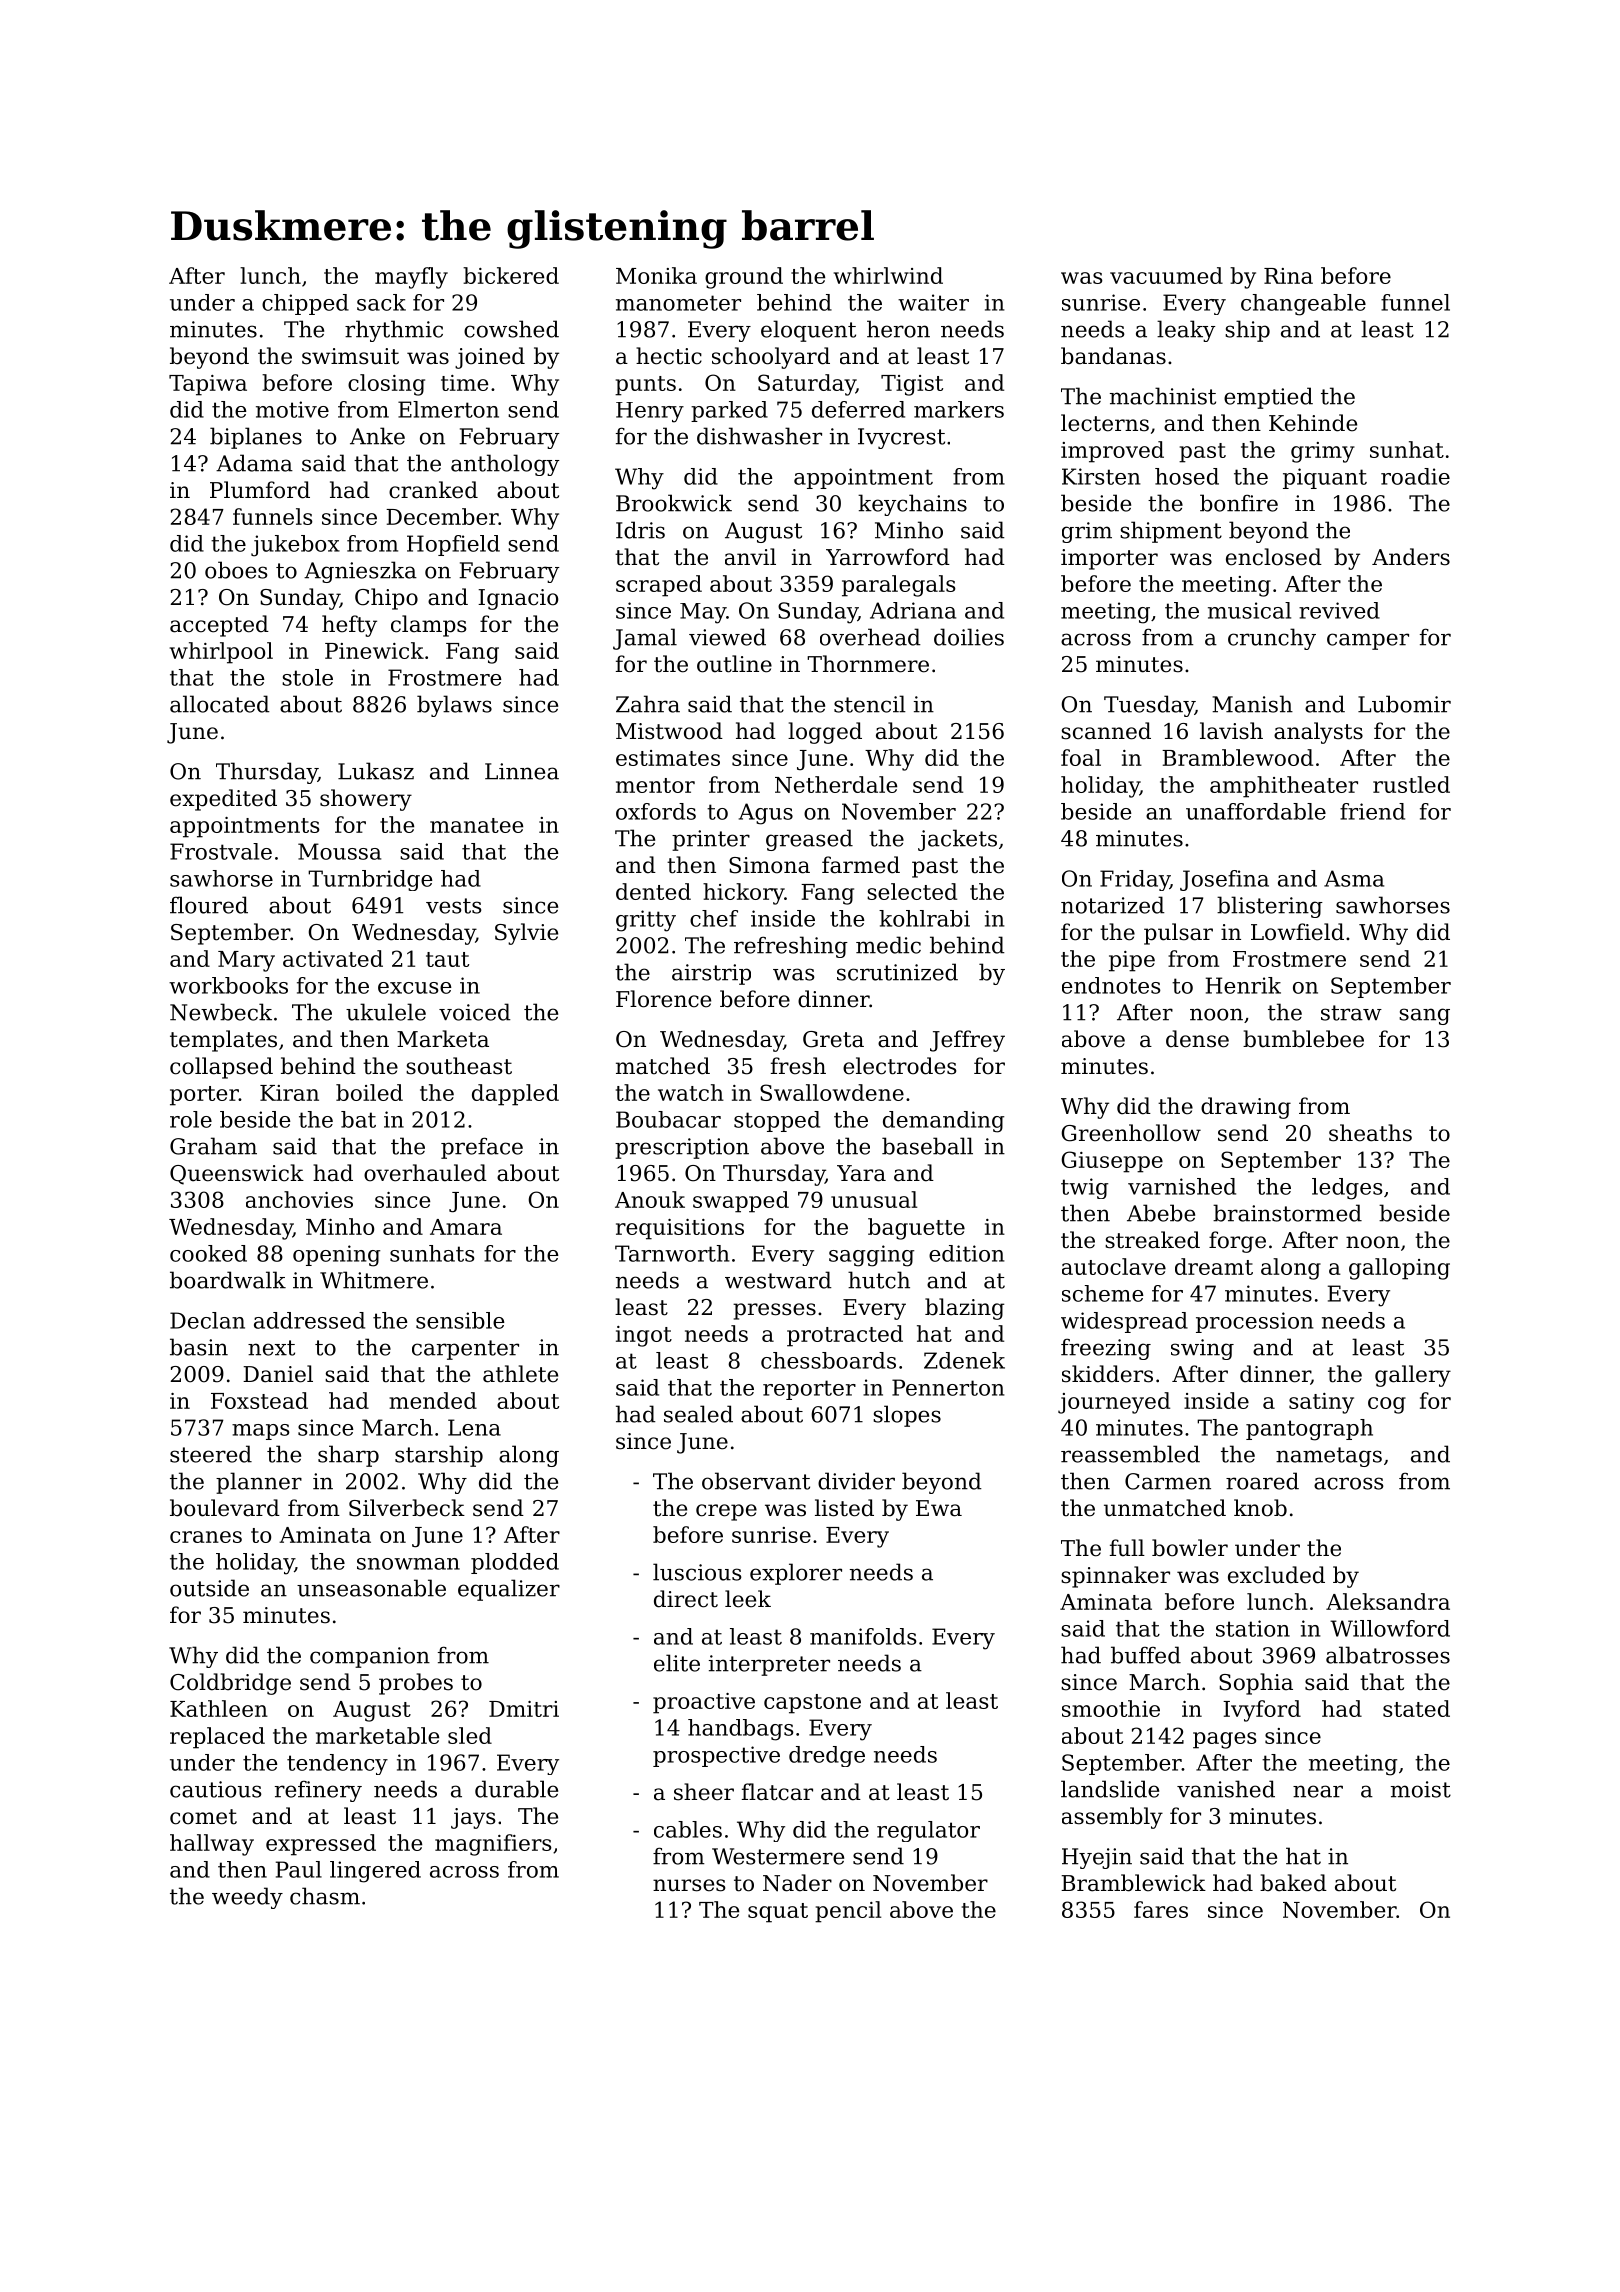  Describe the element at coordinates (1288, 276) in the image. I see `Rina` at that location.
